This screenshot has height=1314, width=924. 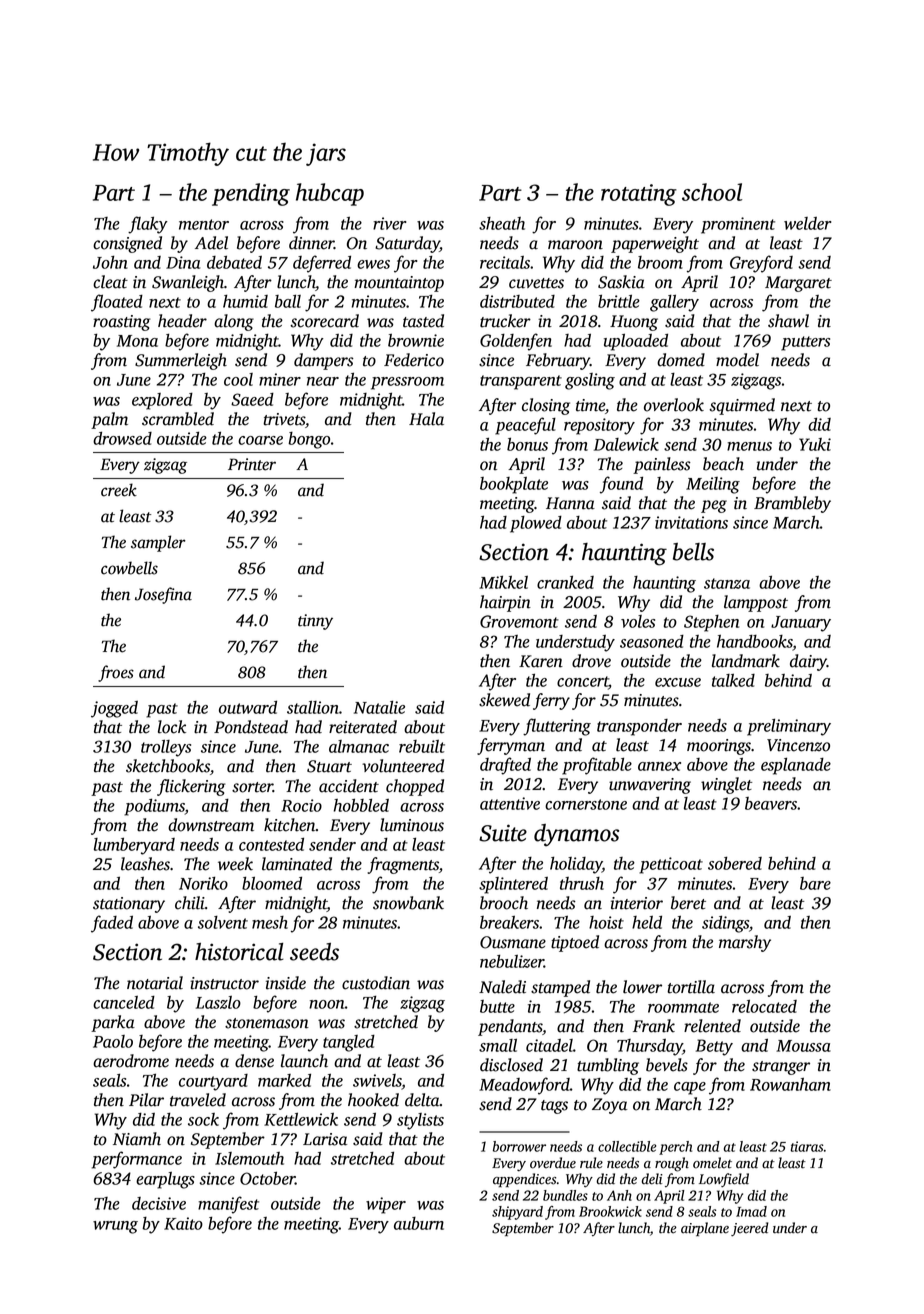 I want to click on October, so click(x=267, y=1178).
